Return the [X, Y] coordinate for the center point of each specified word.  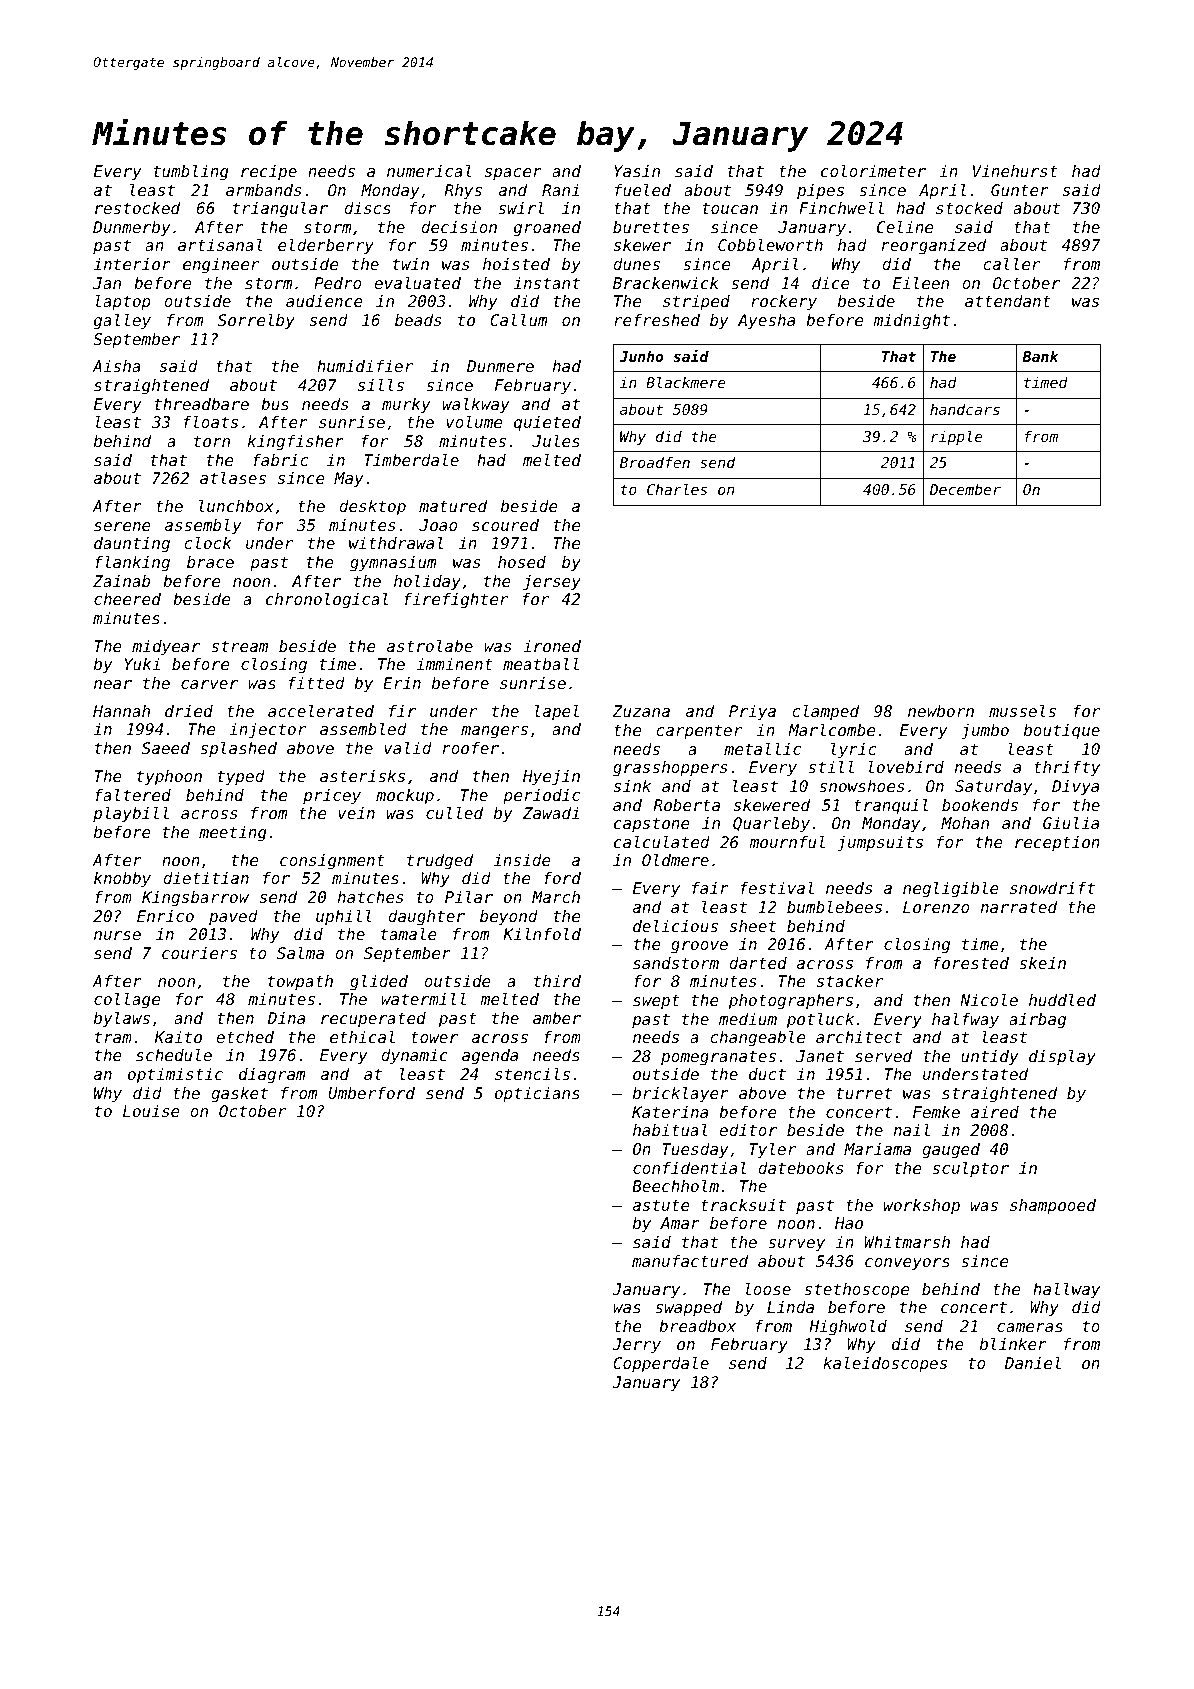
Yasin [637, 171]
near [113, 684]
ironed [552, 646]
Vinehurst [1015, 171]
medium [748, 1019]
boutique [1062, 732]
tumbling [191, 172]
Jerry [636, 1346]
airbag [1037, 1021]
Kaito [178, 1037]
